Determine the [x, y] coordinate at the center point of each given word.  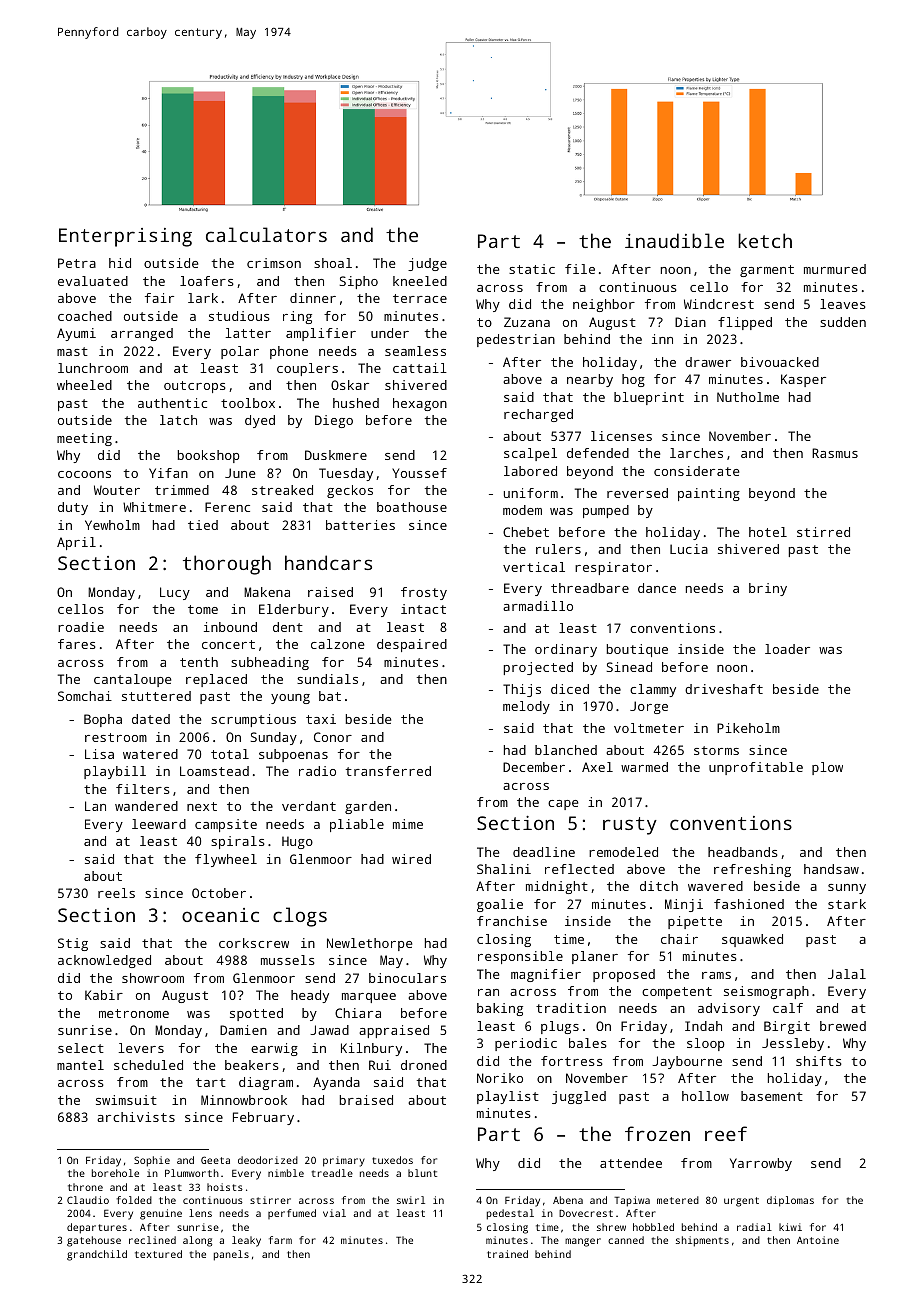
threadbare [590, 588]
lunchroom [93, 368]
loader [787, 649]
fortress [572, 1061]
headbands [743, 852]
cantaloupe [132, 680]
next [202, 806]
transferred [388, 771]
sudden [843, 322]
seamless [415, 351]
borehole [115, 1173]
